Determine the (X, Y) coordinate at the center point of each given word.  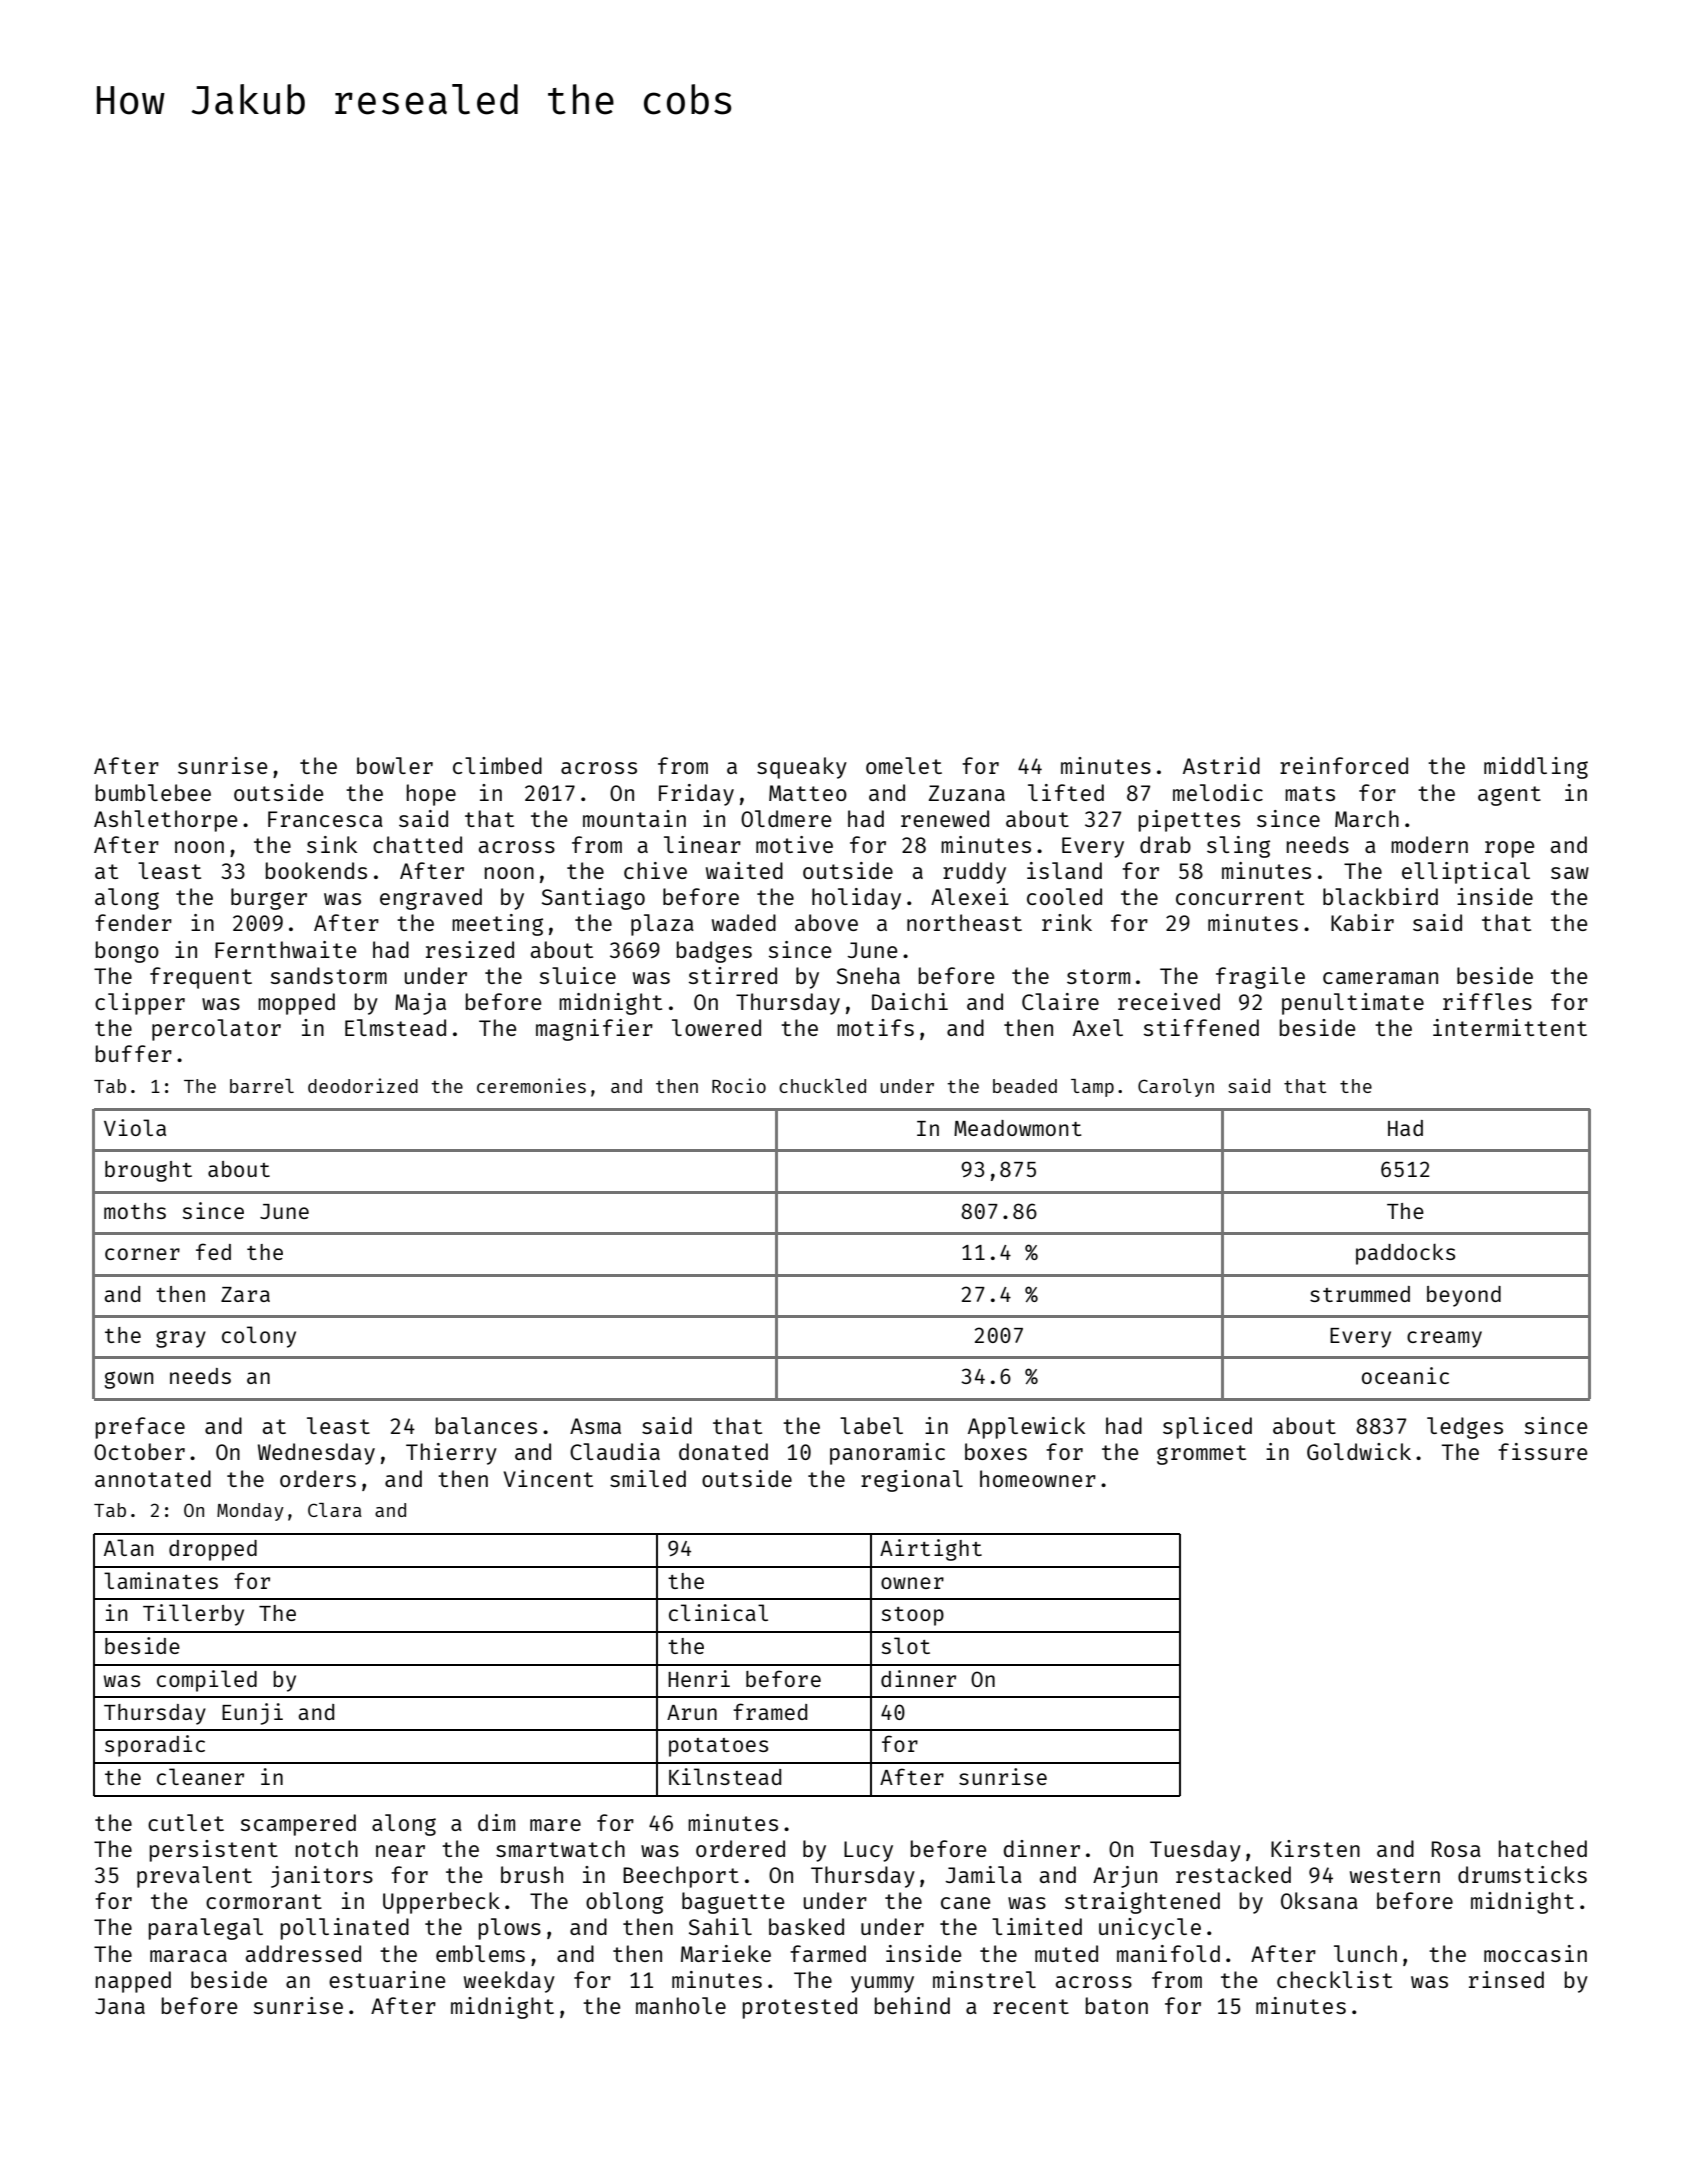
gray (181, 1339)
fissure (1542, 1451)
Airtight (931, 1550)
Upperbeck (441, 1903)
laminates (161, 1580)
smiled (648, 1478)
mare (555, 1825)
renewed (945, 818)
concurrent (1240, 897)
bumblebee (153, 792)
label (871, 1425)
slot (906, 1645)
